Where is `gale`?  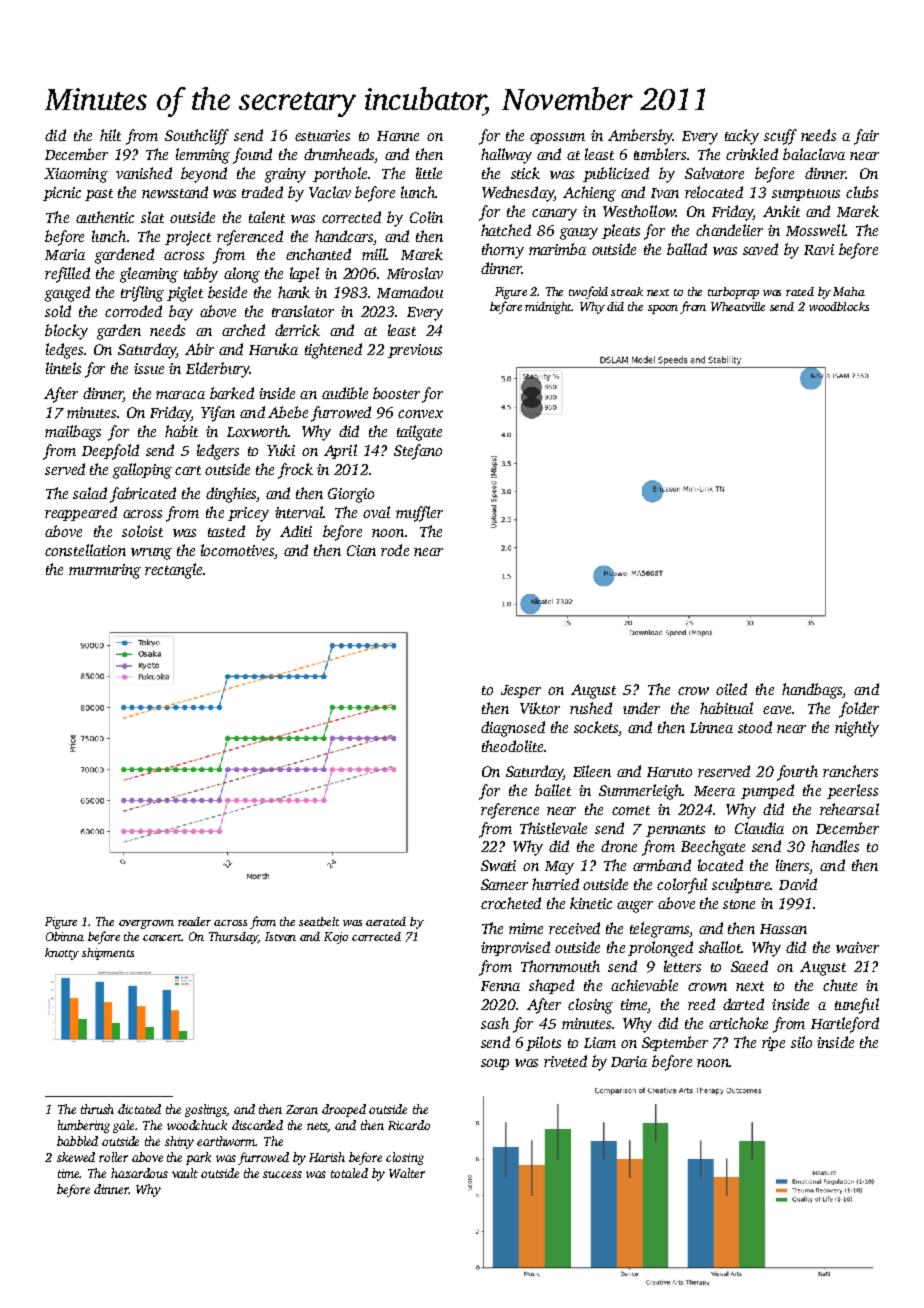
gale is located at coordinates (124, 1126).
